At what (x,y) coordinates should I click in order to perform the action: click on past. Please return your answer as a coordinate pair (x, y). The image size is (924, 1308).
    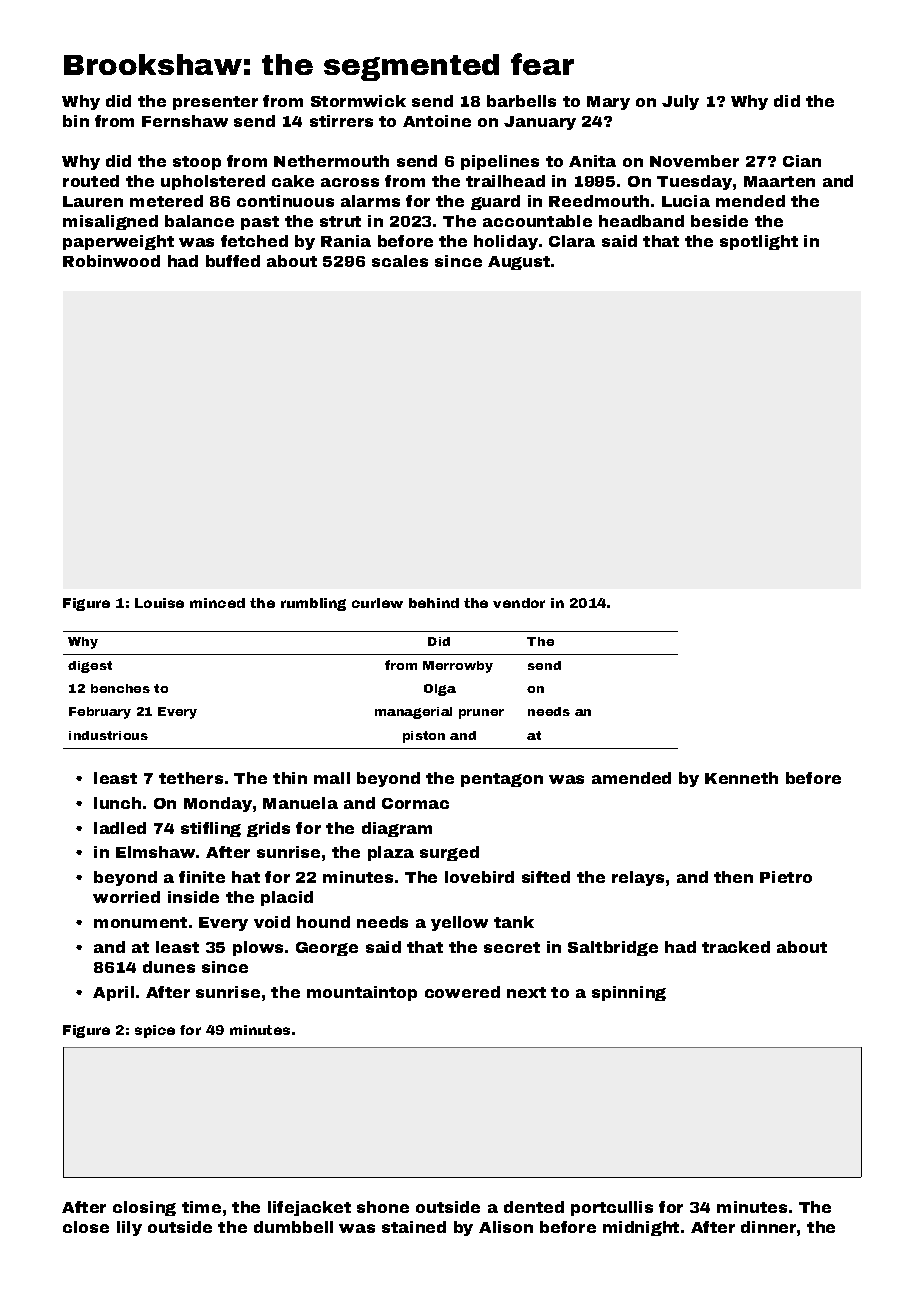
    Looking at the image, I should click on (260, 223).
